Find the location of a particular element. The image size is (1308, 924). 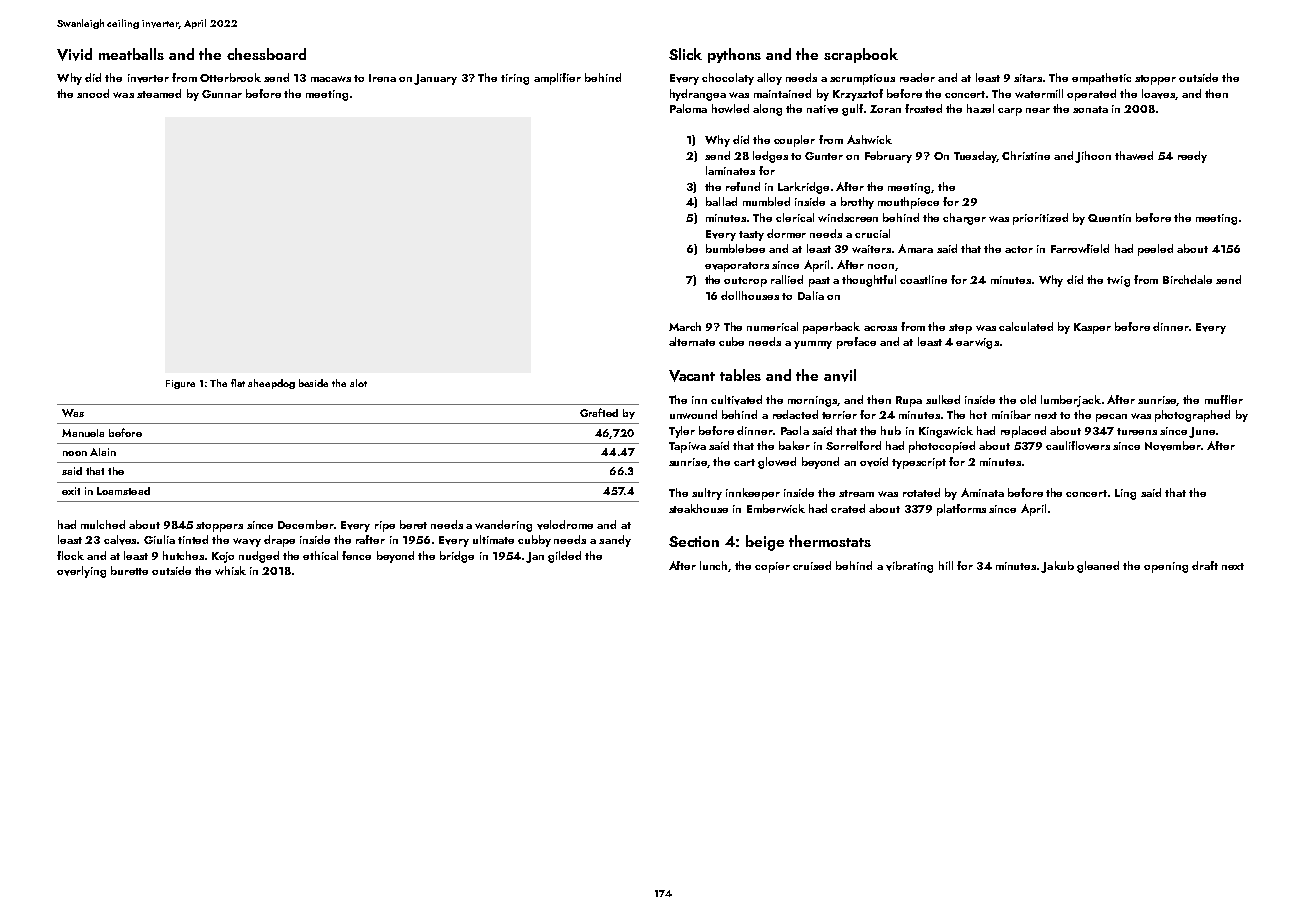

glowed is located at coordinates (777, 463).
